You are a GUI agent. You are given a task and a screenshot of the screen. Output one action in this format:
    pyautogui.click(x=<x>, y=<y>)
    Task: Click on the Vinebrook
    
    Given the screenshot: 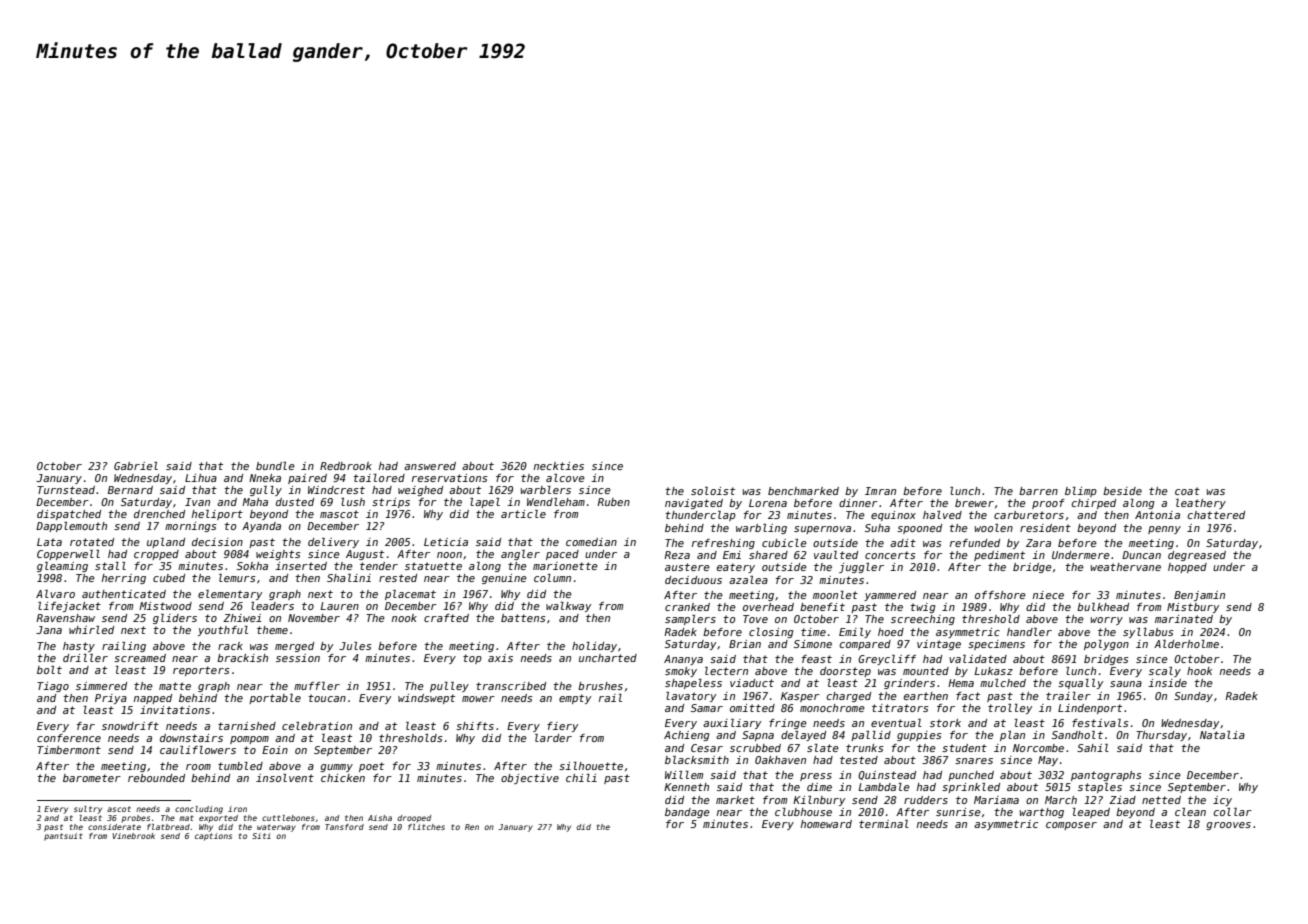 What is the action you would take?
    pyautogui.click(x=134, y=836)
